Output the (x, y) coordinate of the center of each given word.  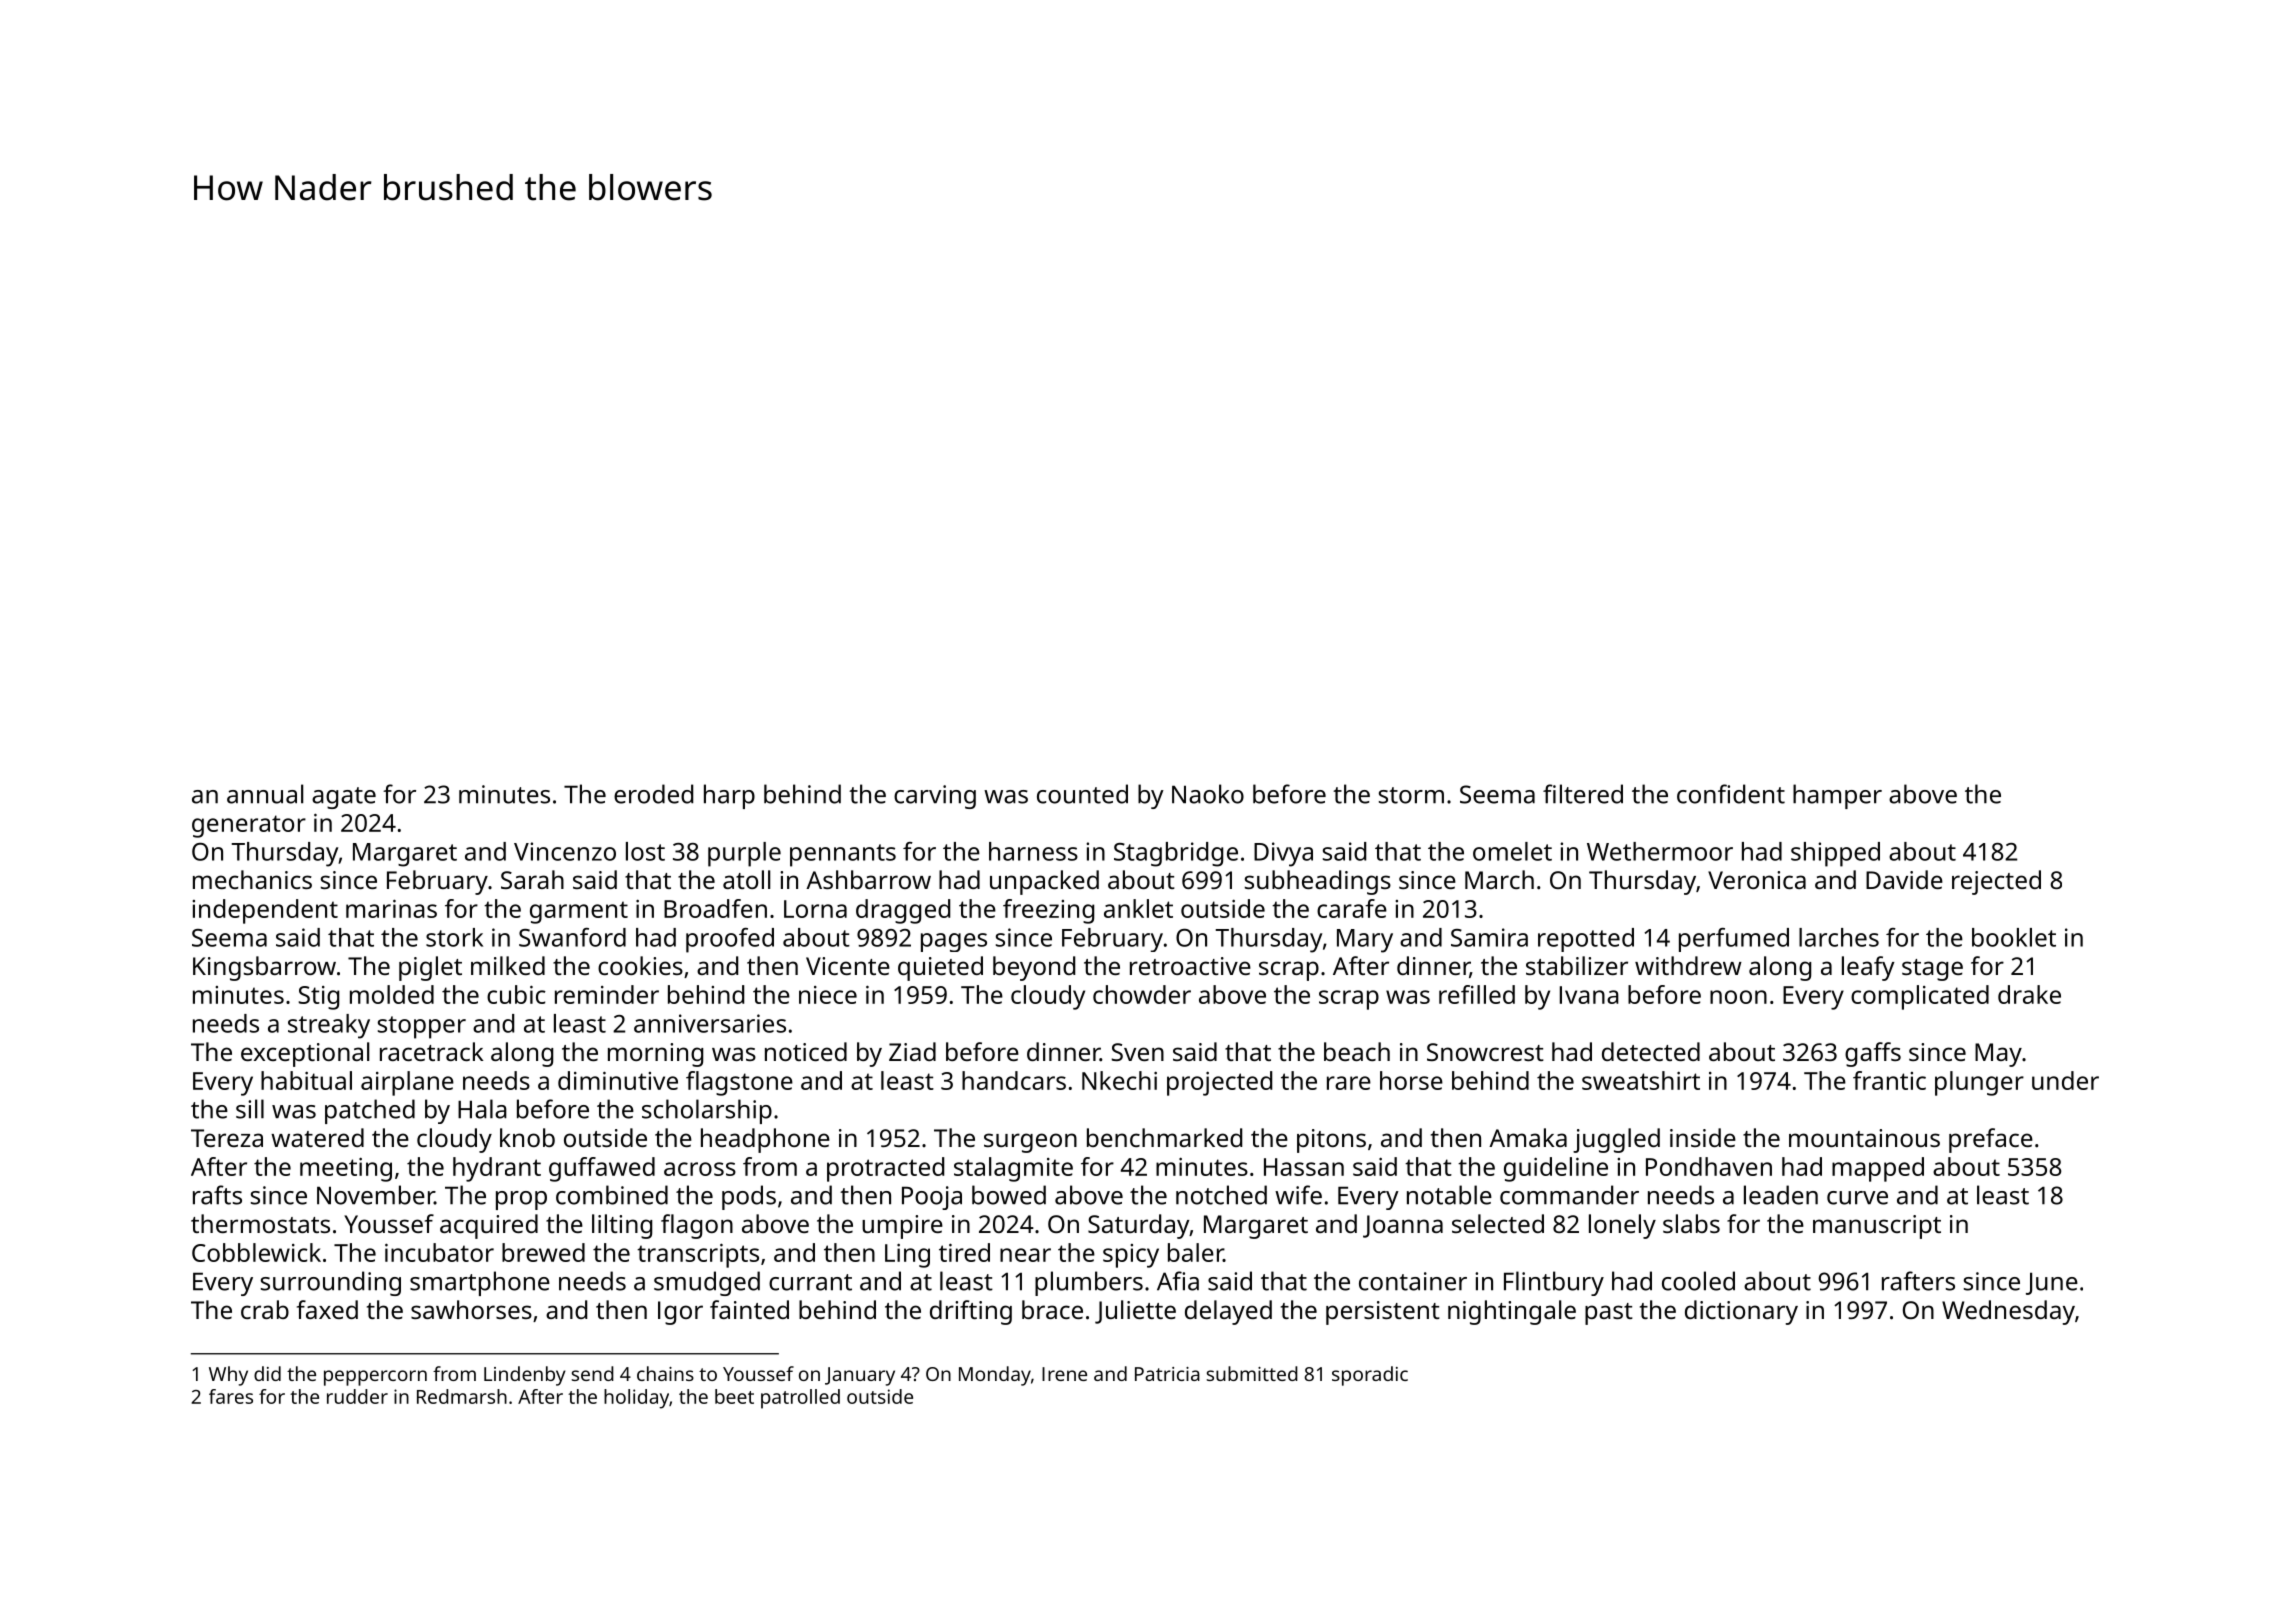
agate (344, 798)
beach (1357, 1051)
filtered (1583, 794)
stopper (422, 1027)
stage (1932, 970)
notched (1221, 1195)
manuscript (1877, 1227)
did (267, 1373)
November (376, 1195)
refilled (1477, 994)
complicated (1920, 997)
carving (935, 797)
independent (265, 911)
